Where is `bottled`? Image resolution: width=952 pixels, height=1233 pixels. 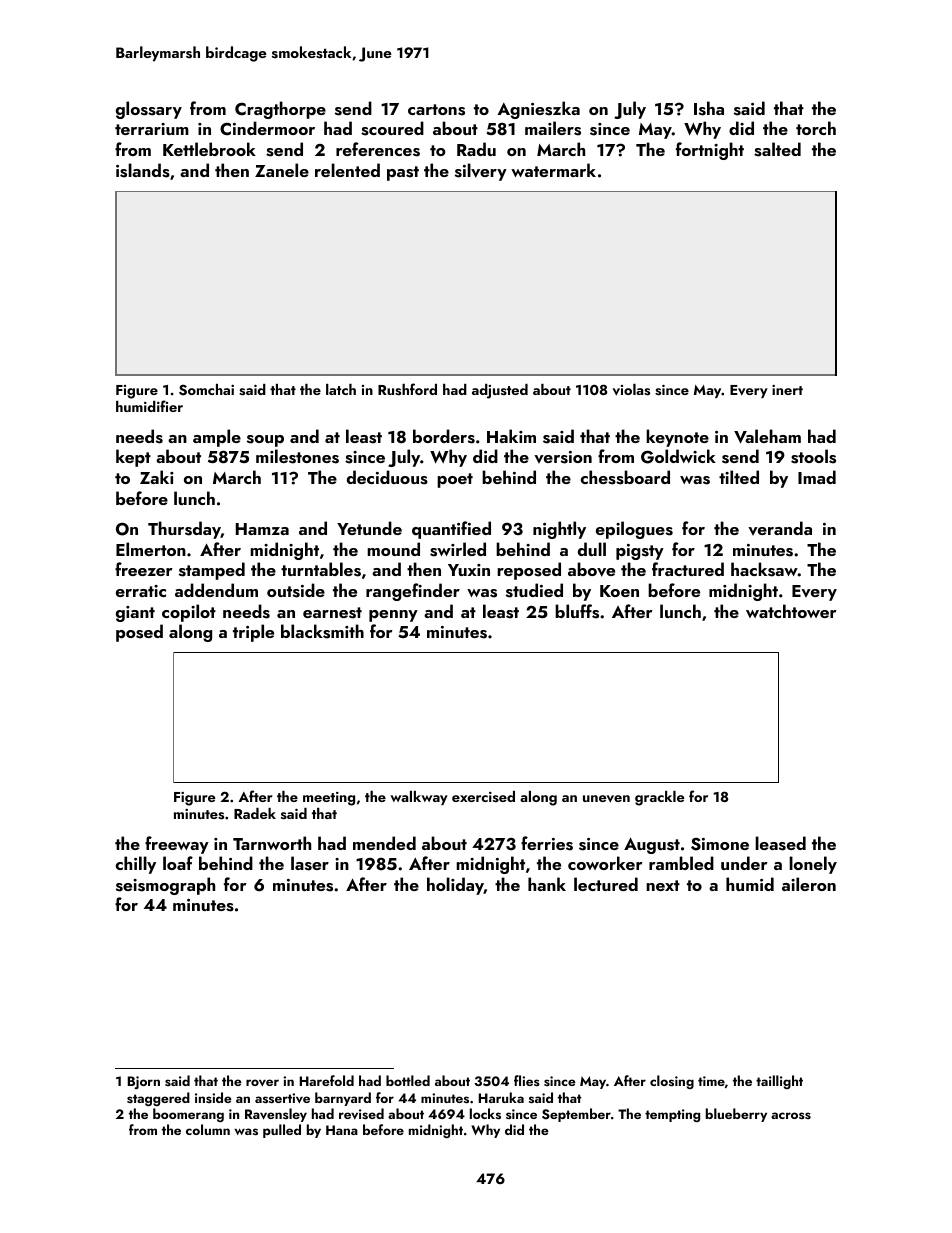 bottled is located at coordinates (408, 1080).
